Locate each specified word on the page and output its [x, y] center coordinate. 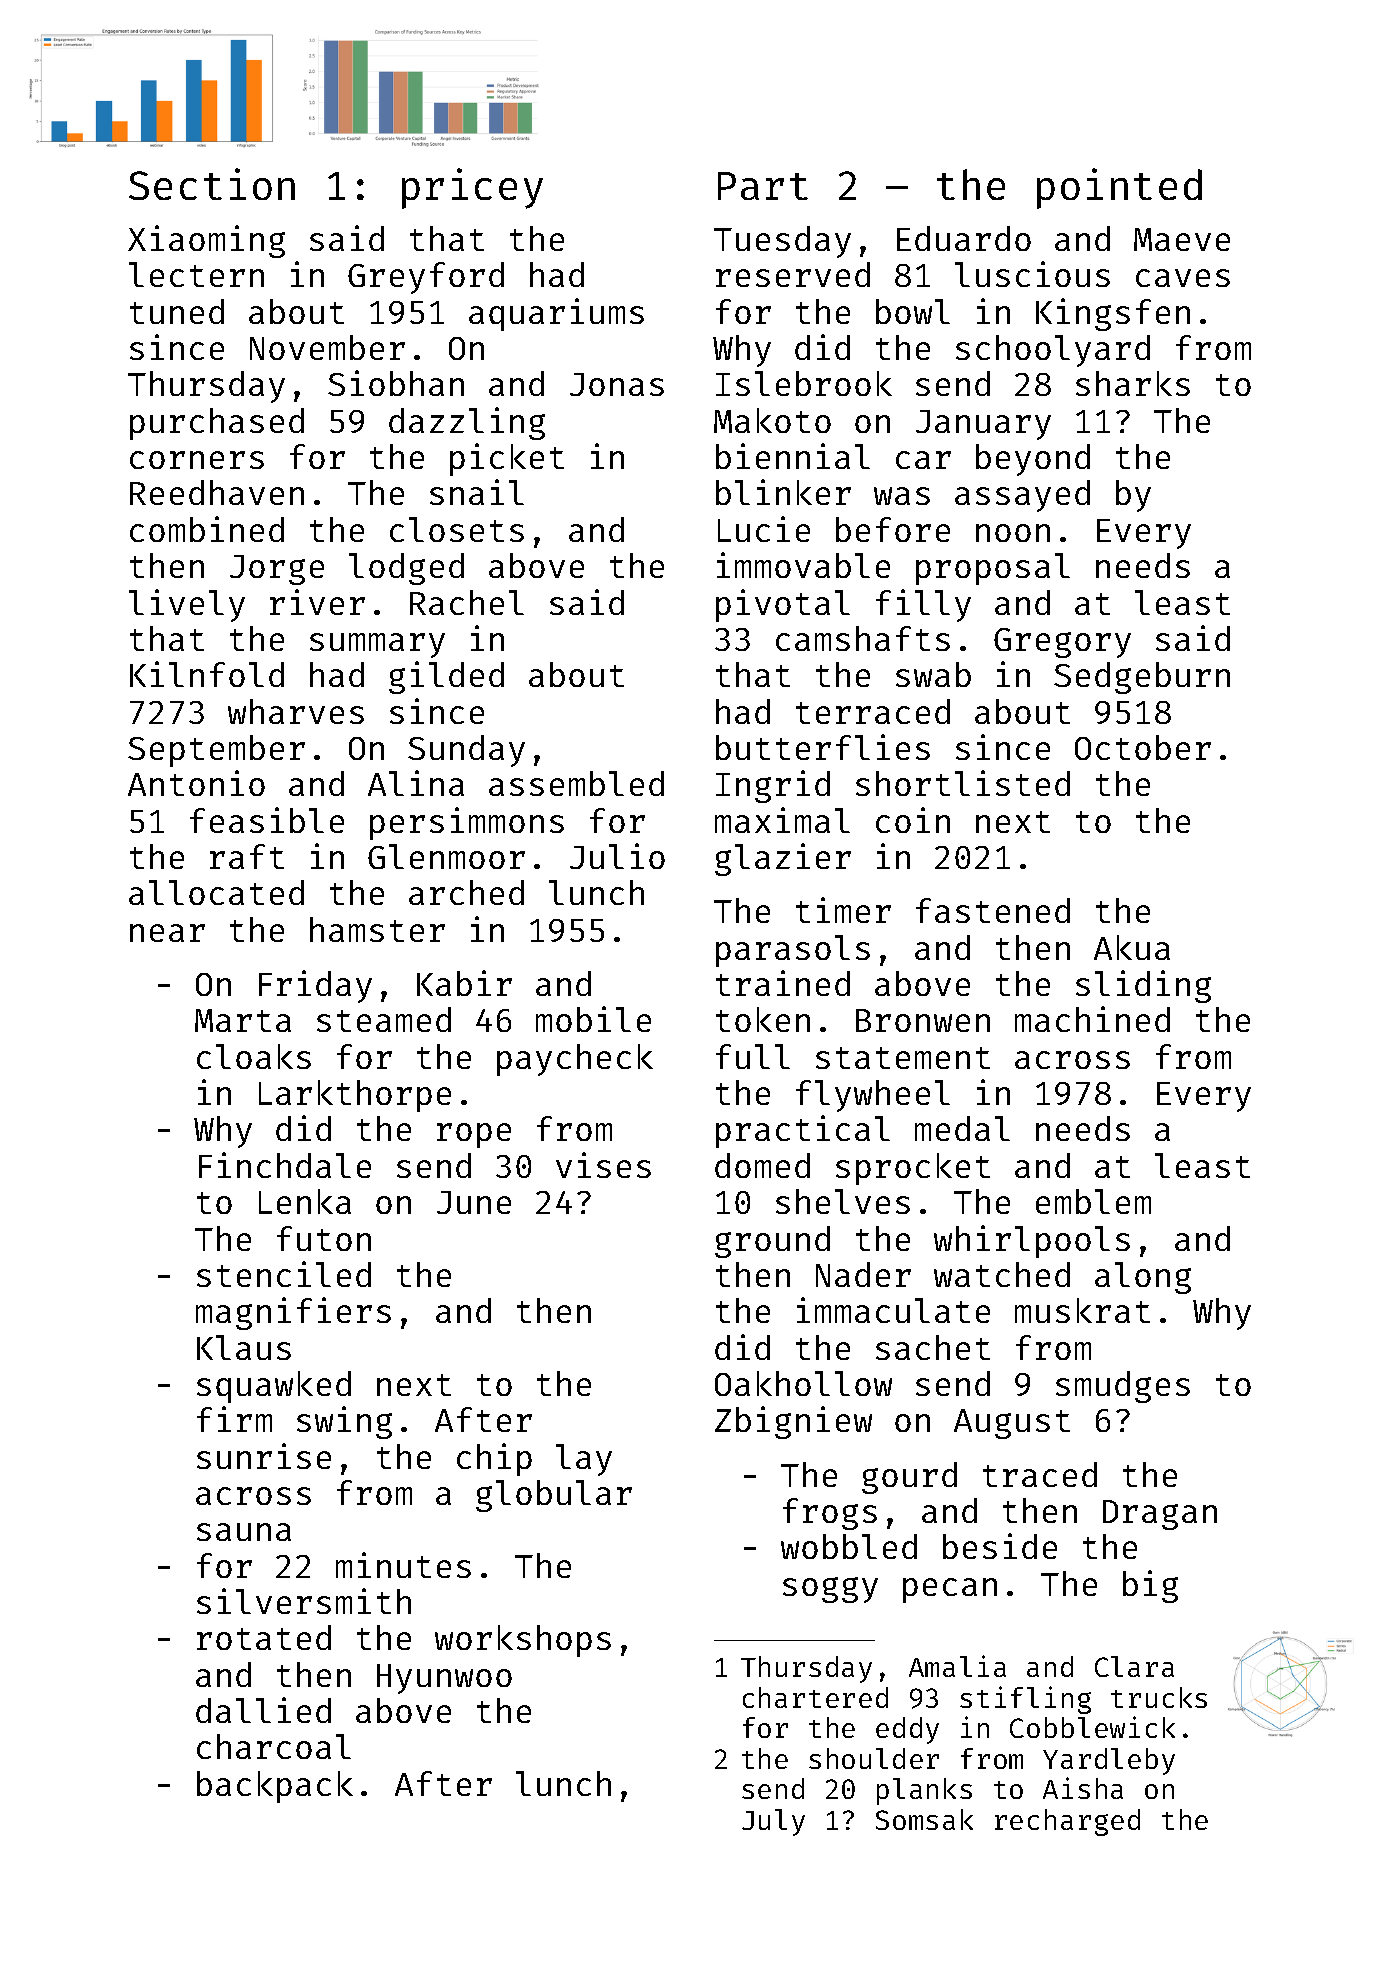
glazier [783, 859]
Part [763, 186]
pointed [1119, 188]
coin [913, 820]
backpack [275, 1787]
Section [212, 184]
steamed [384, 1019]
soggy [830, 1590]
